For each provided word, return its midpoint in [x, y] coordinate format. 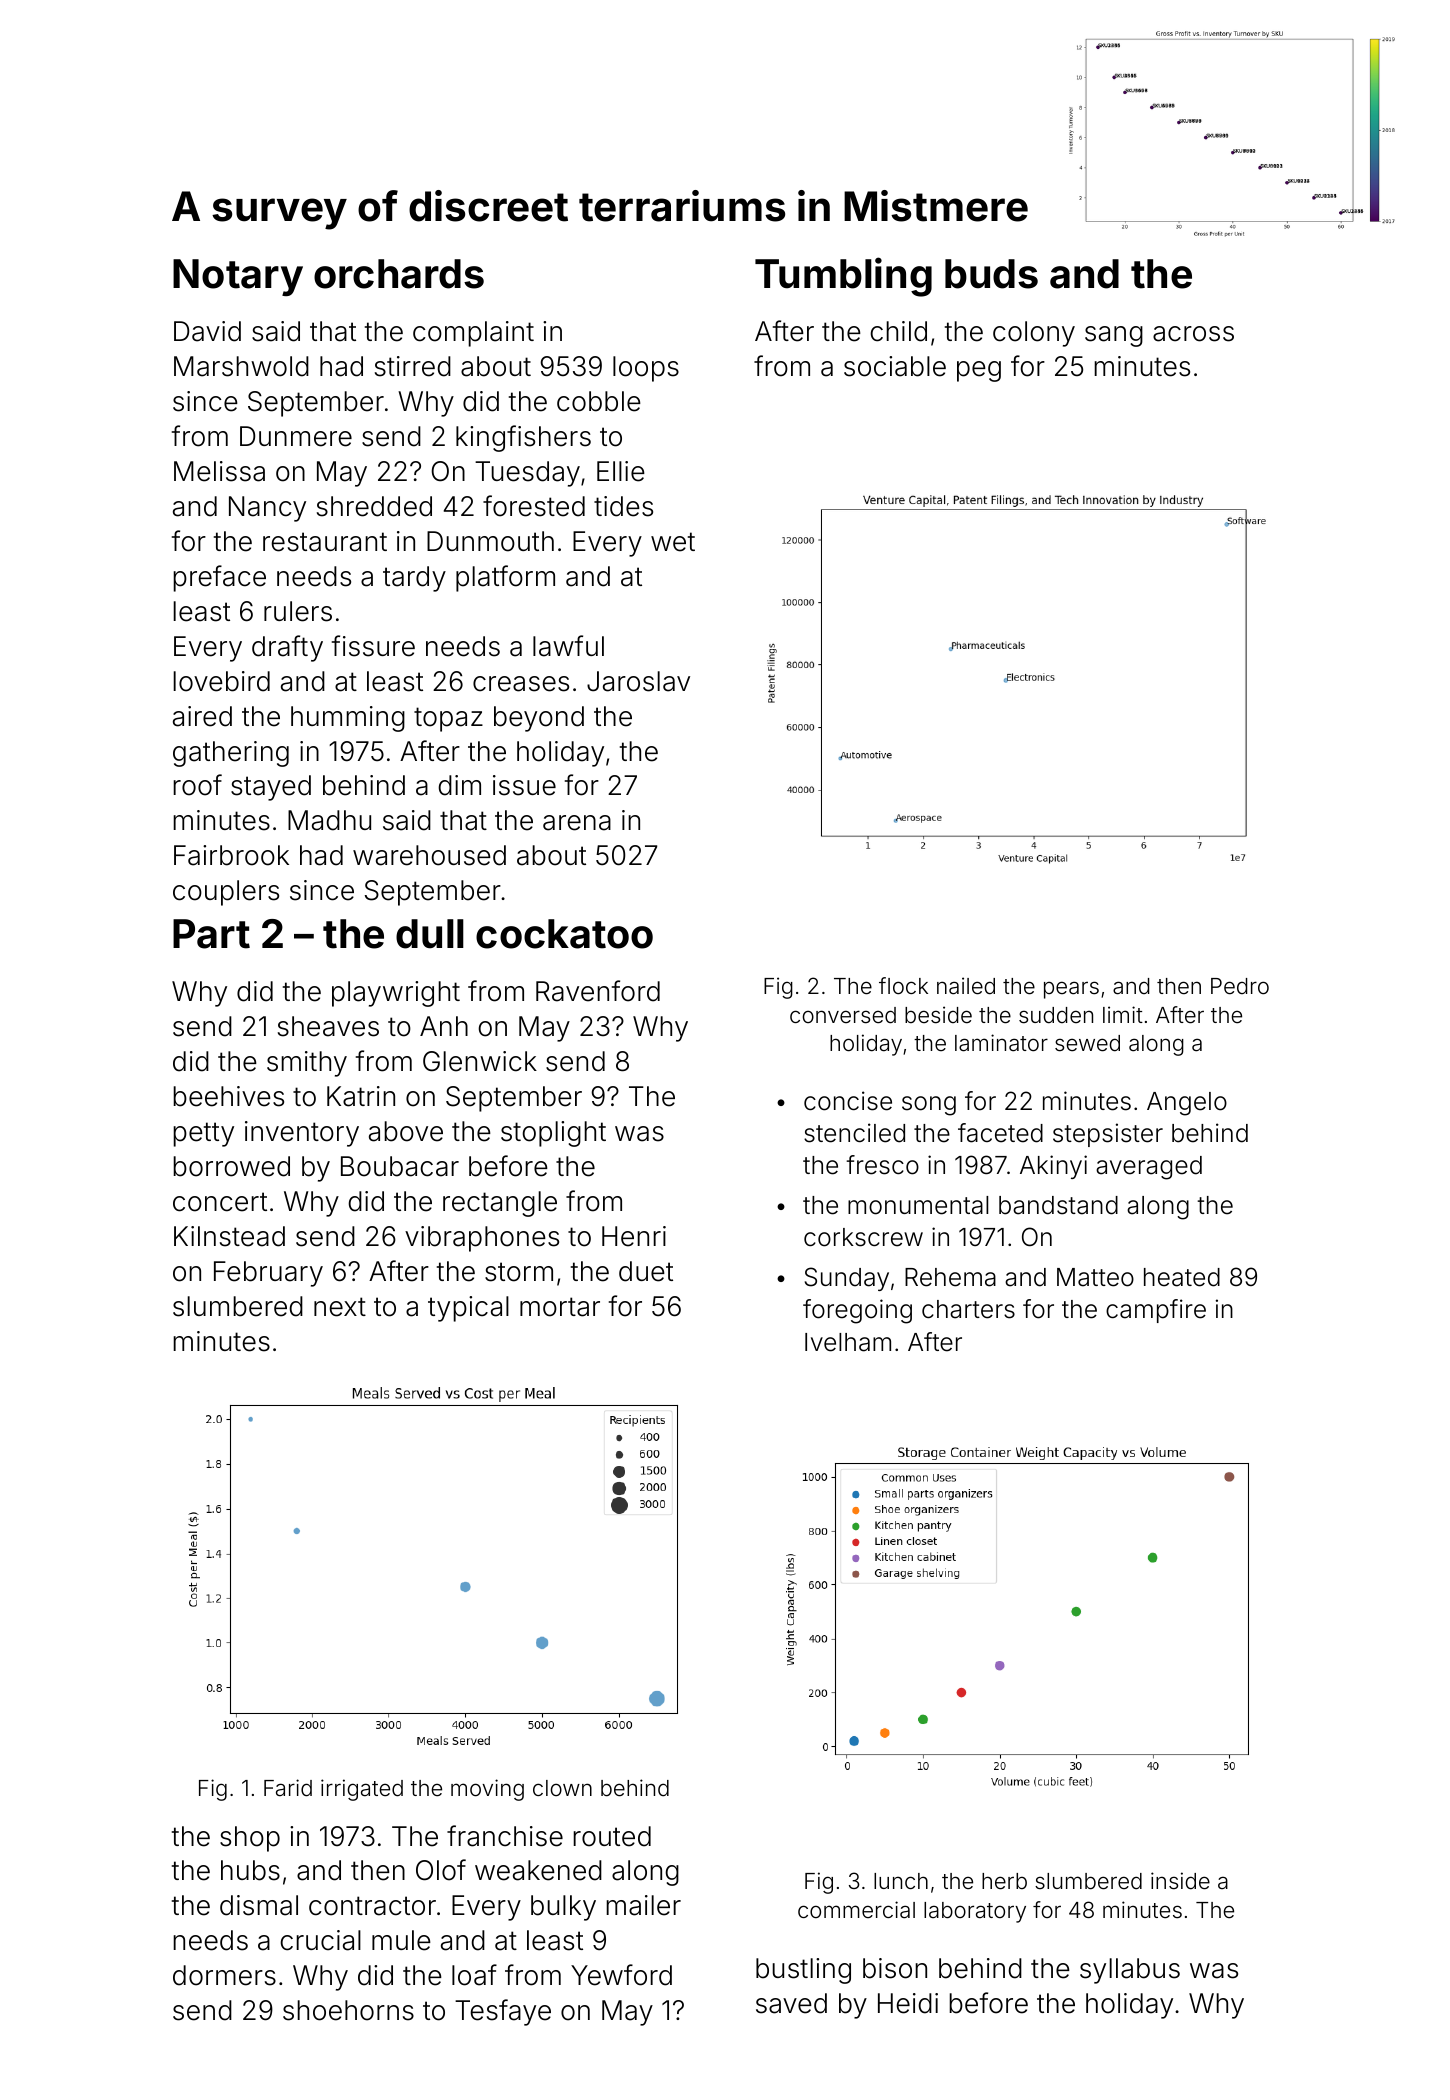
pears [1071, 990]
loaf [474, 1975]
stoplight [553, 1134]
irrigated [362, 1790]
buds [991, 274]
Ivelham [848, 1342]
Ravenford [598, 991]
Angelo [1187, 1104]
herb [1004, 1881]
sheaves [328, 1026]
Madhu [329, 820]
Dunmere [296, 436]
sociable [895, 366]
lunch [901, 1881]
